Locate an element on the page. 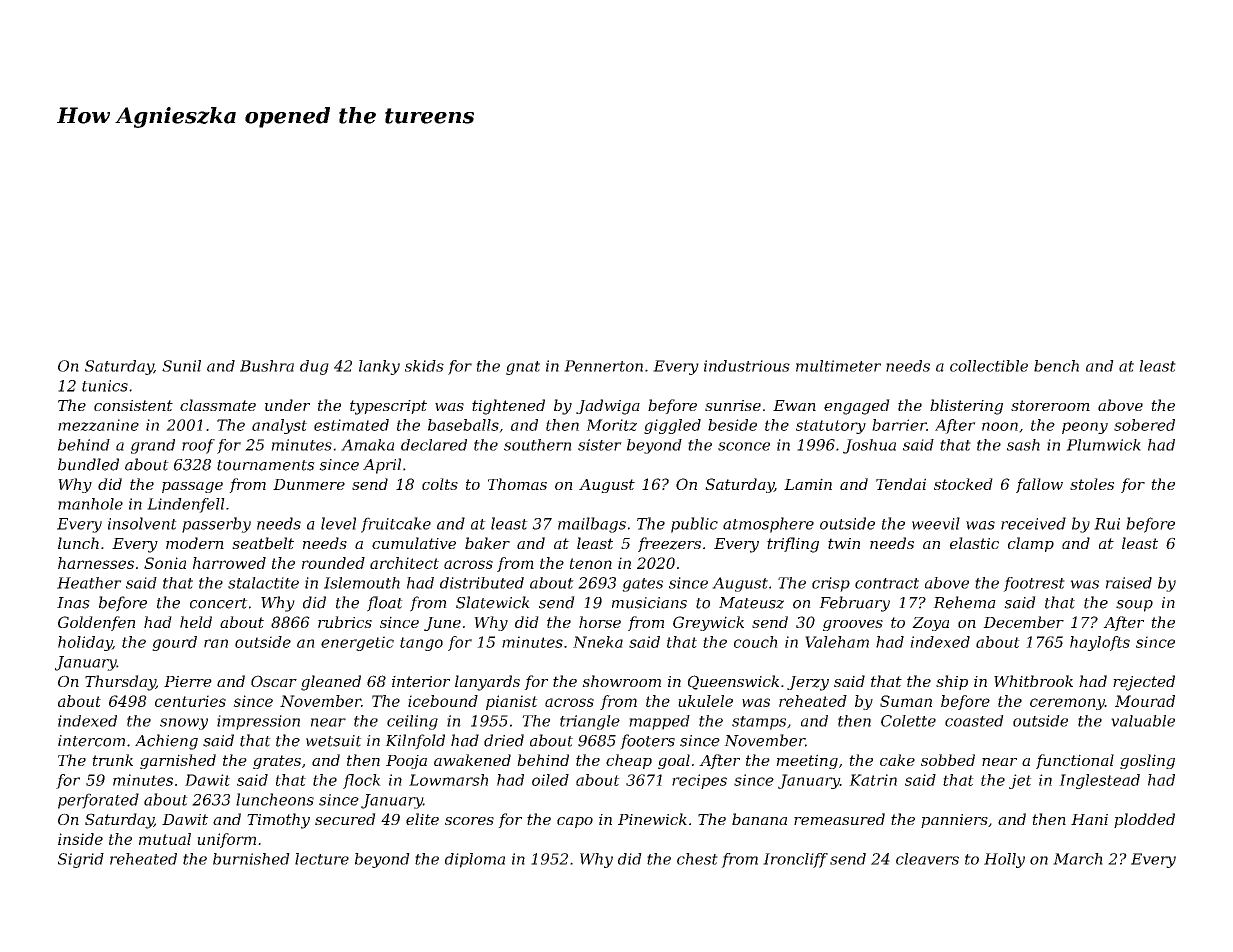  freezers is located at coordinates (669, 544).
